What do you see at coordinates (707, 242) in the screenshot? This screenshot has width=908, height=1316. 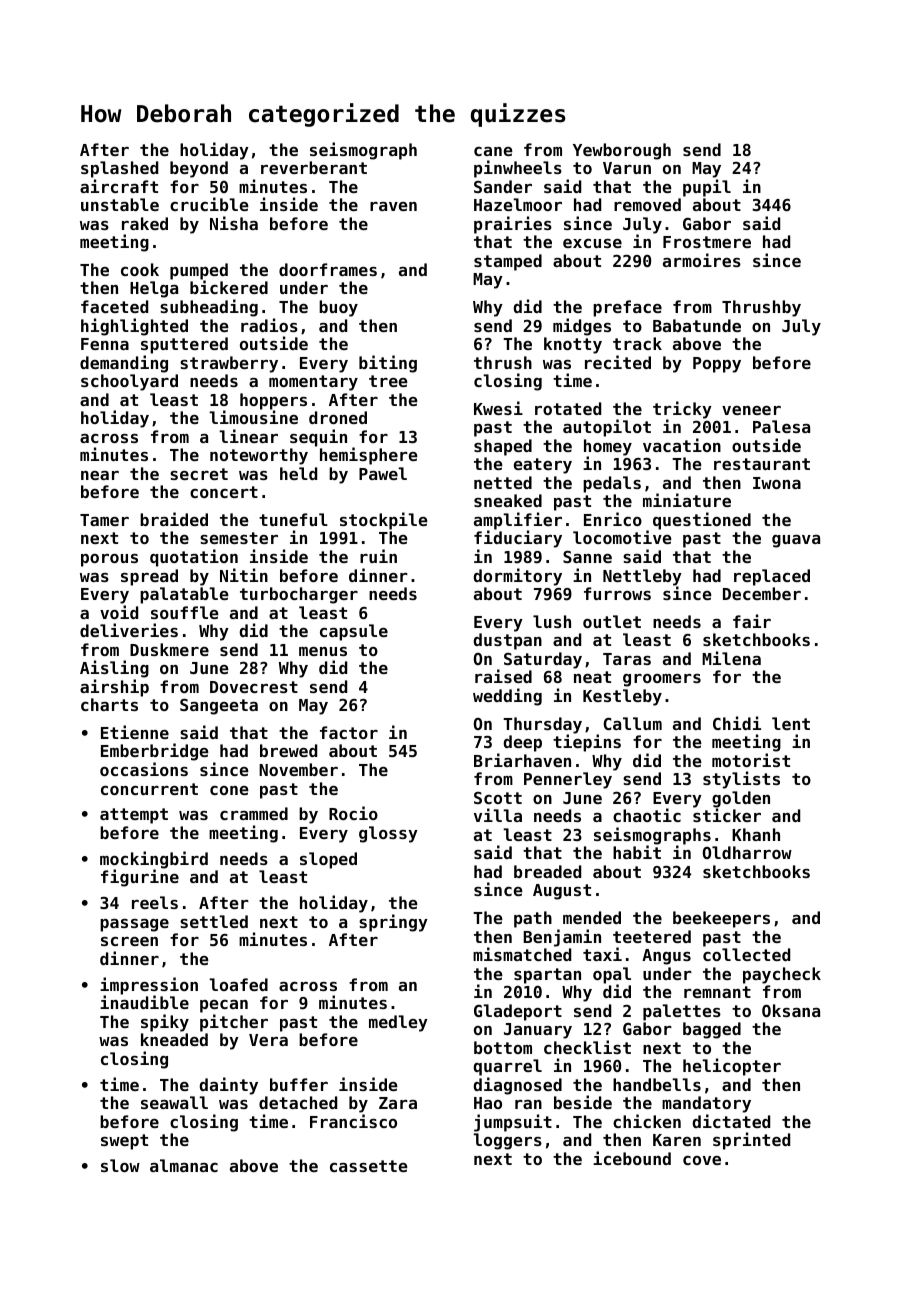 I see `Frostmere` at bounding box center [707, 242].
